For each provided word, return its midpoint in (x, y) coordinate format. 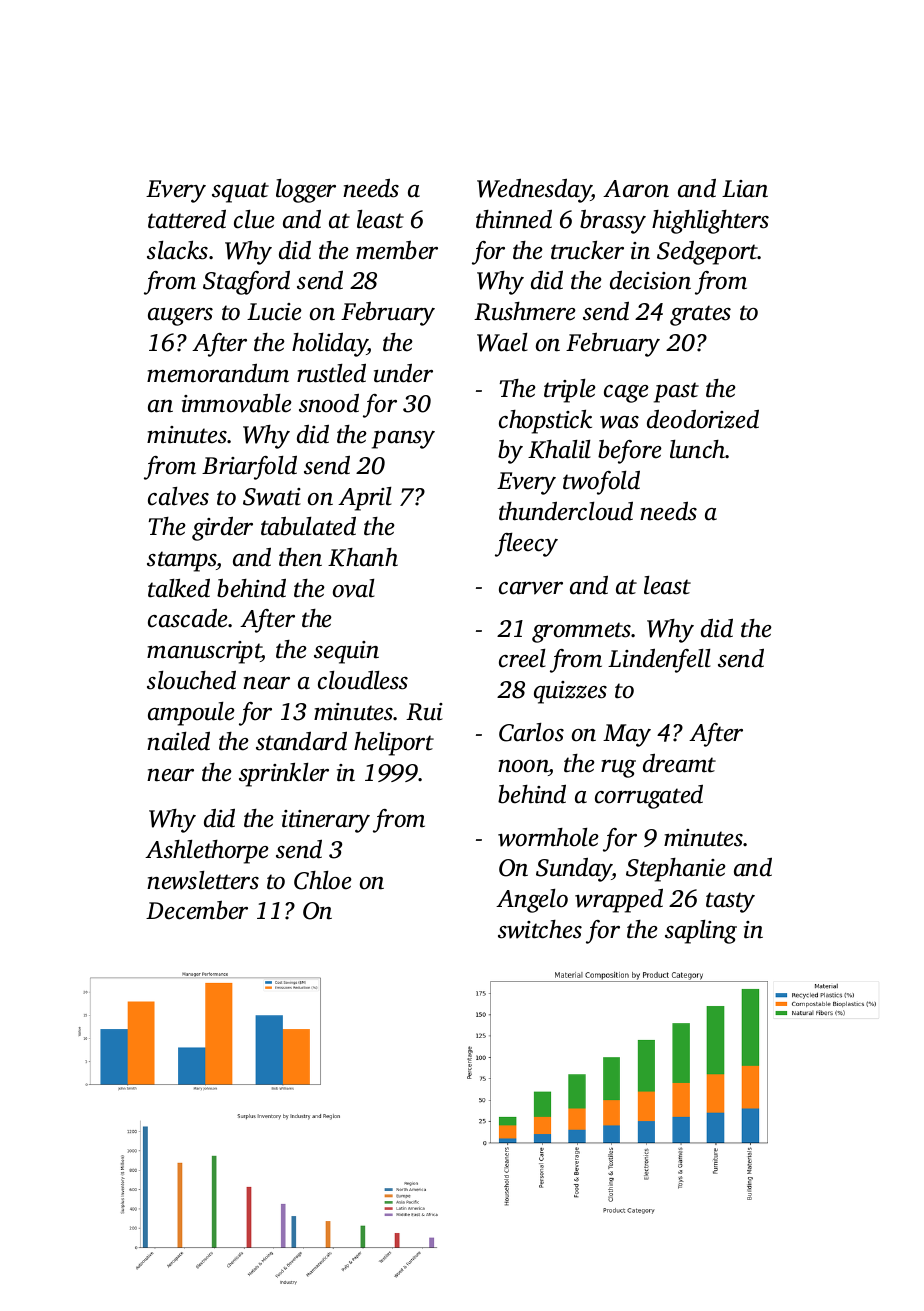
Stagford (246, 283)
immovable (237, 403)
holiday (330, 345)
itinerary (326, 821)
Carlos (531, 732)
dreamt (679, 763)
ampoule (191, 714)
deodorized (703, 419)
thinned (514, 219)
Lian (745, 189)
